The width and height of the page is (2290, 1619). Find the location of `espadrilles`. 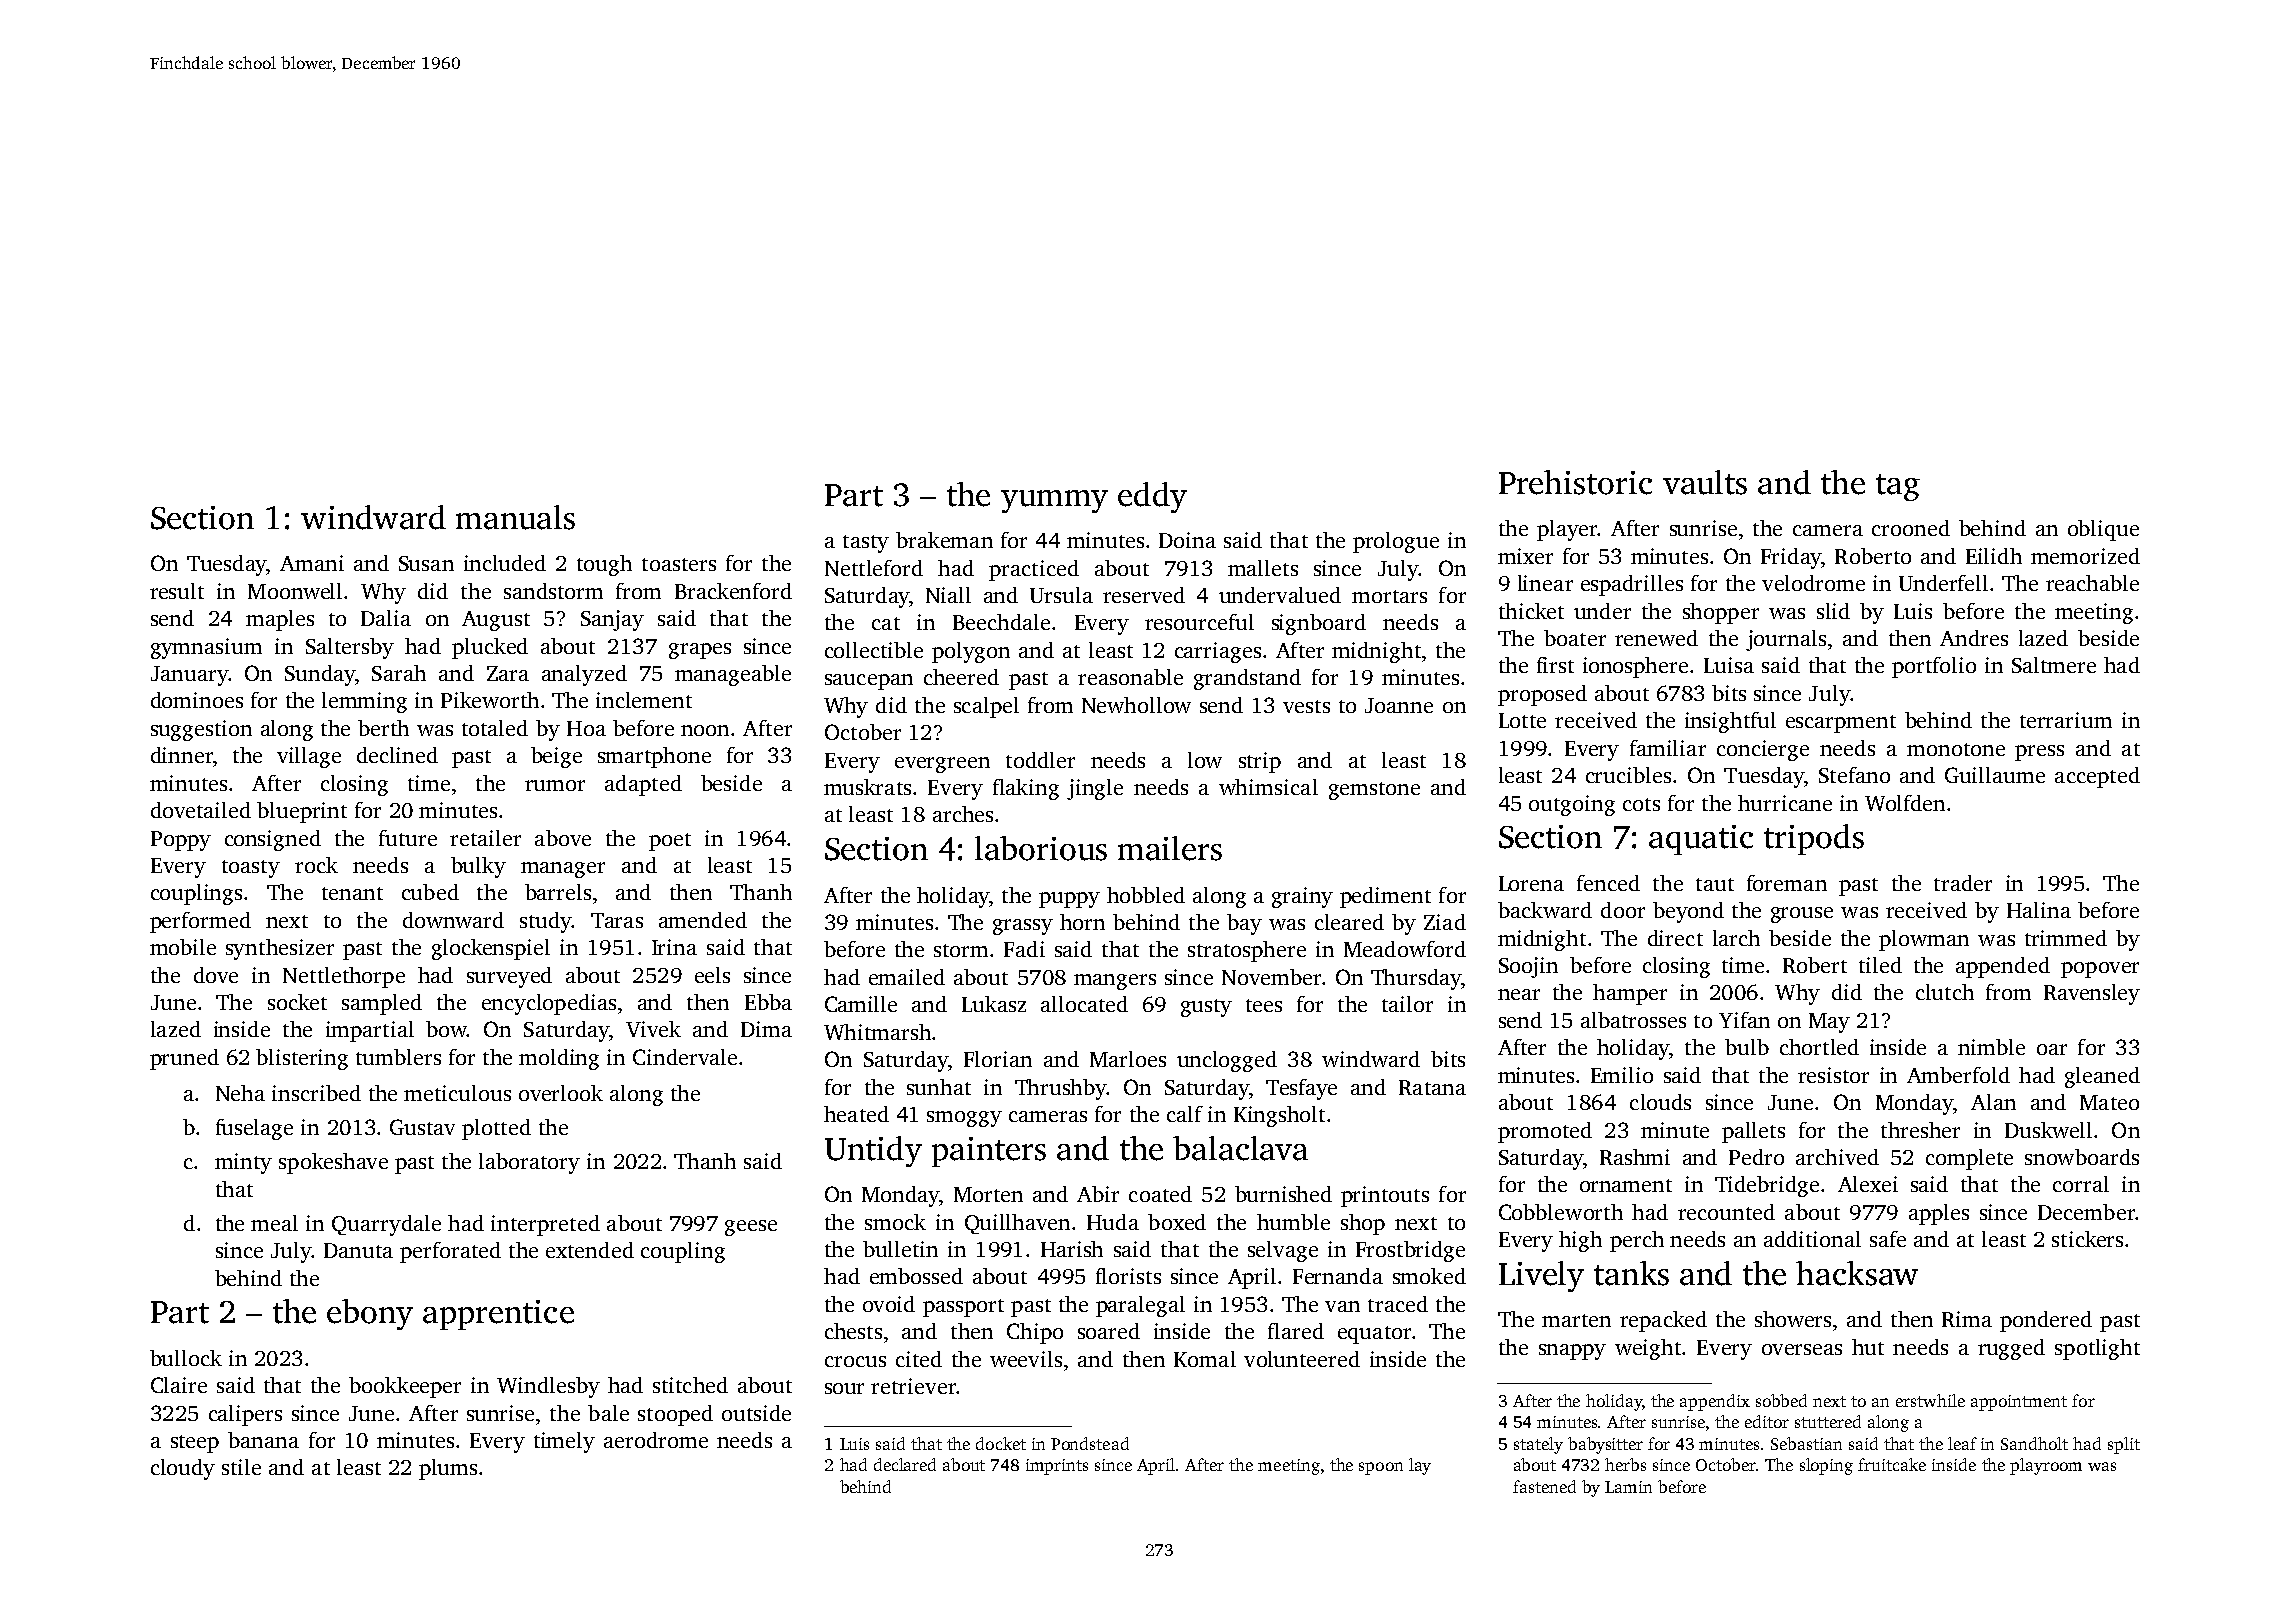

espadrilles is located at coordinates (1632, 585).
